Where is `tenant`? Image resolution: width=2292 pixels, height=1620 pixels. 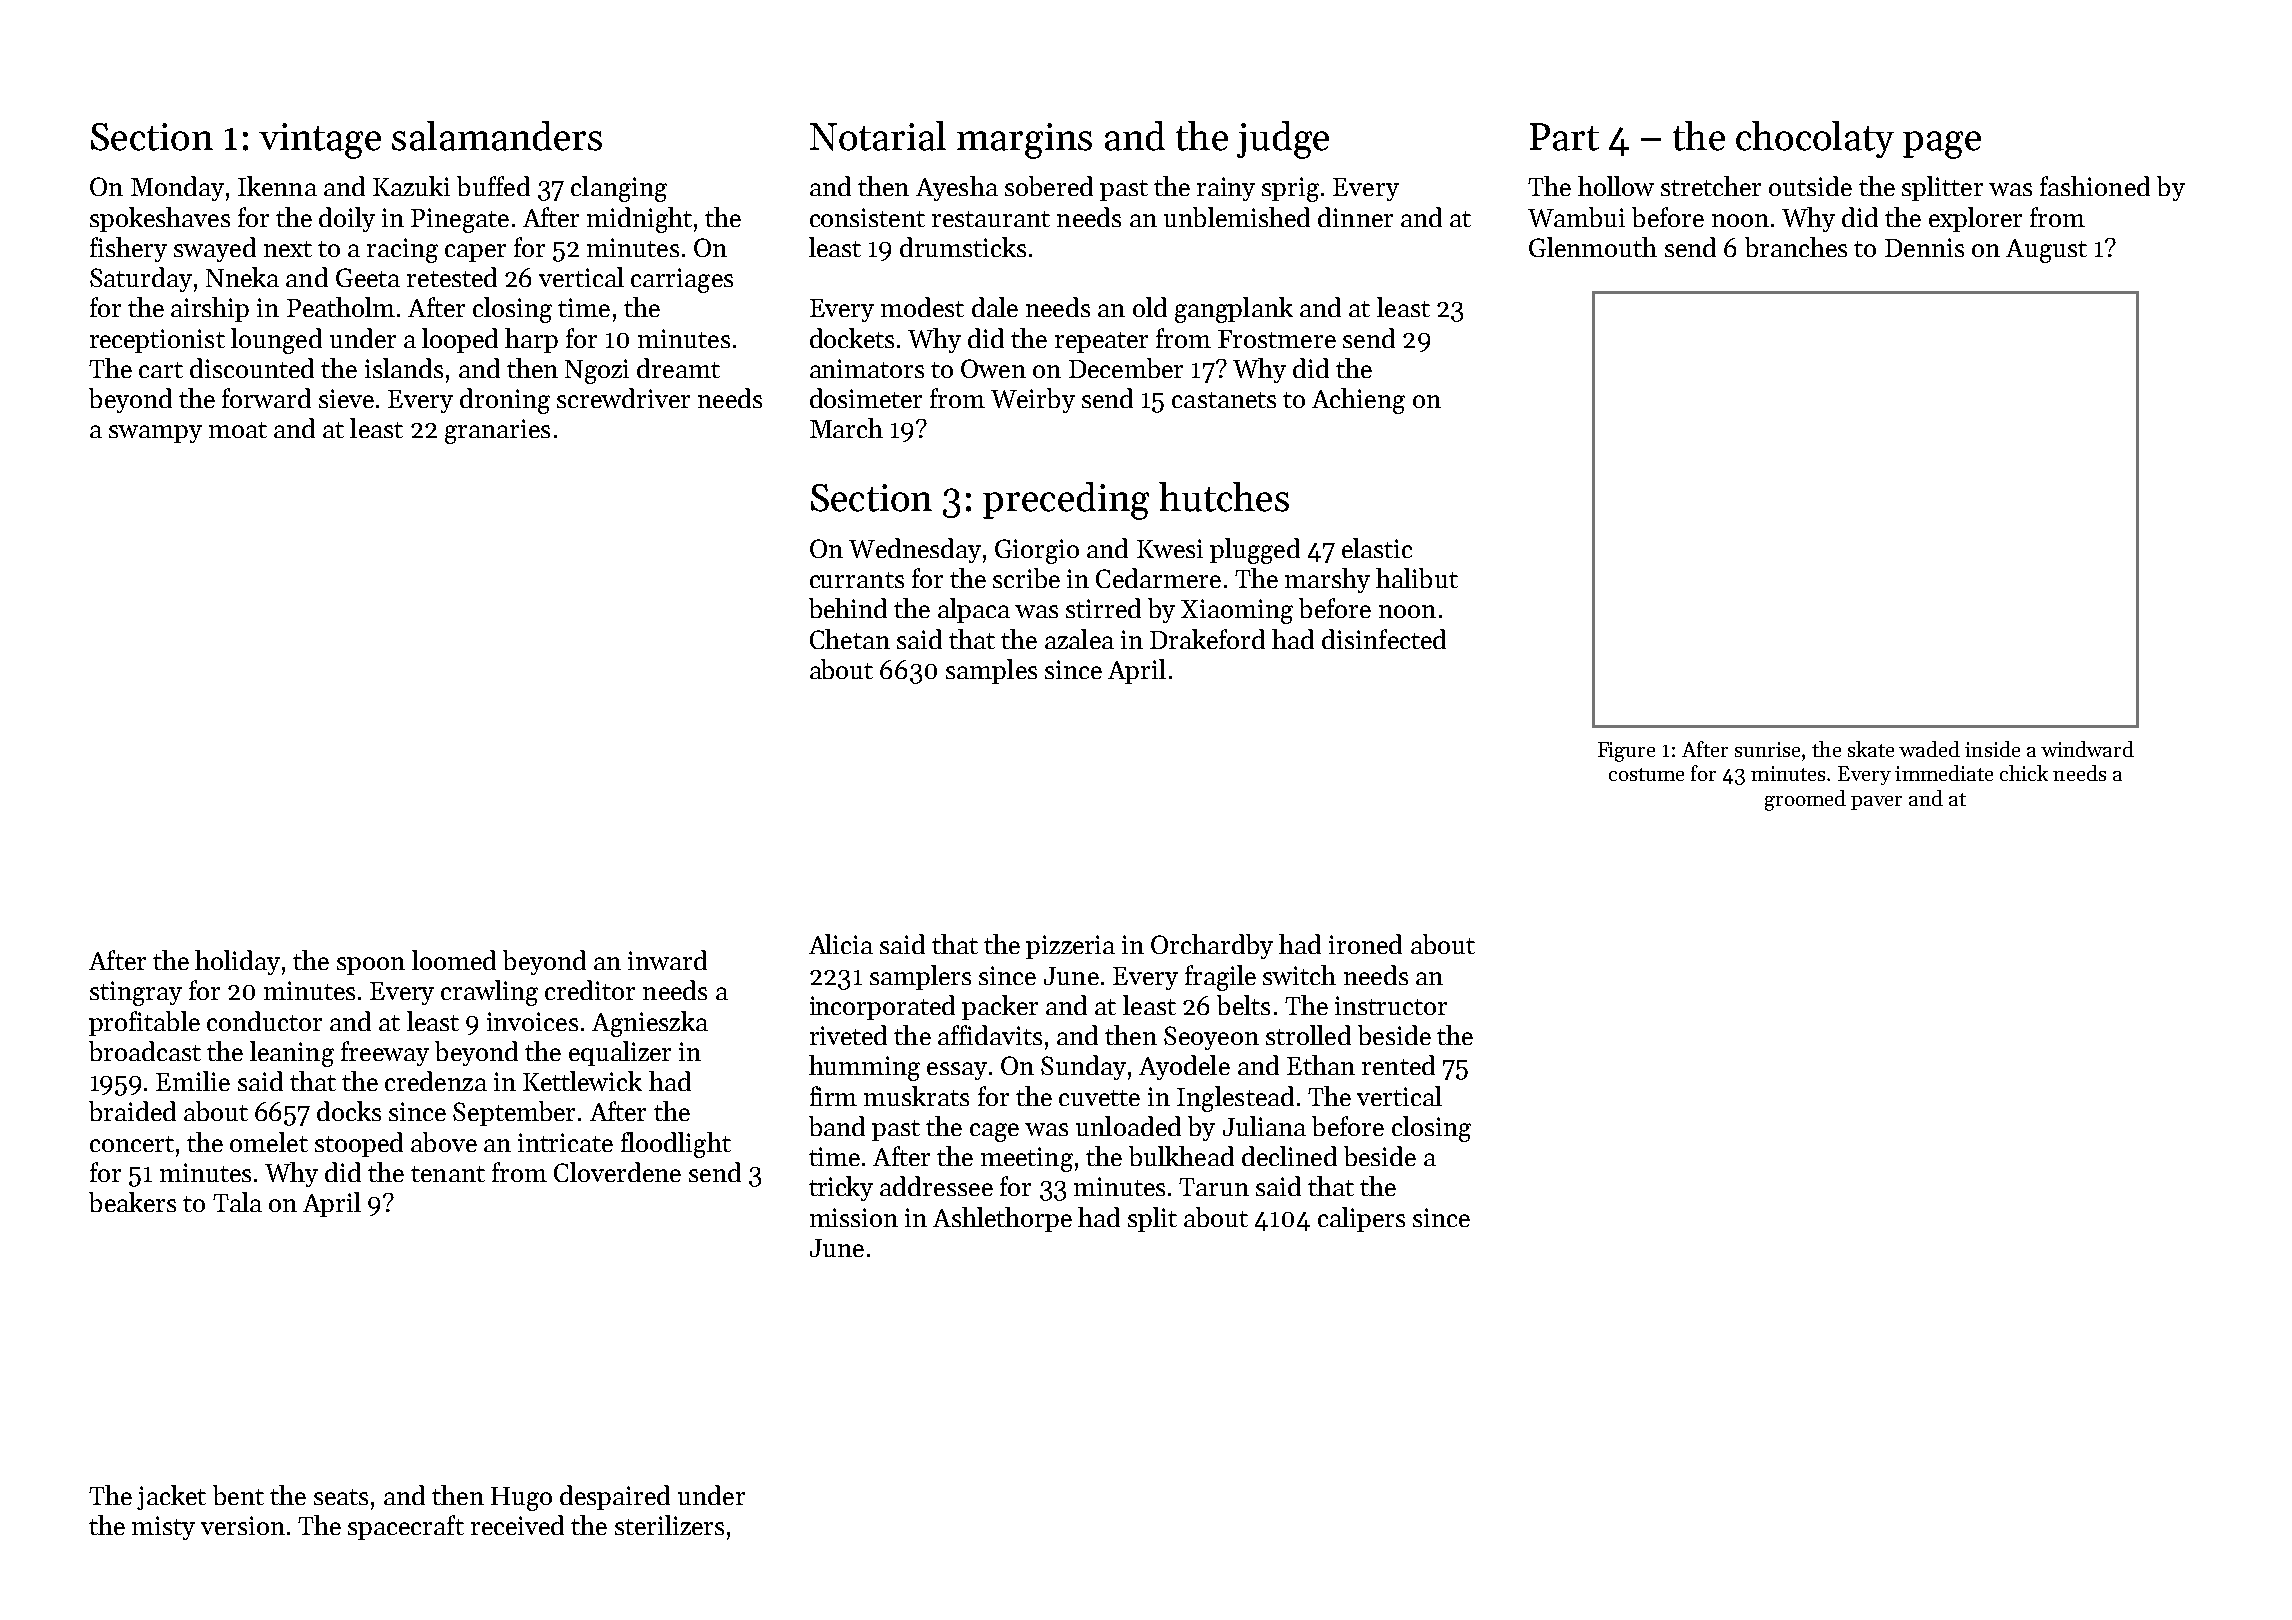 tenant is located at coordinates (448, 1174).
